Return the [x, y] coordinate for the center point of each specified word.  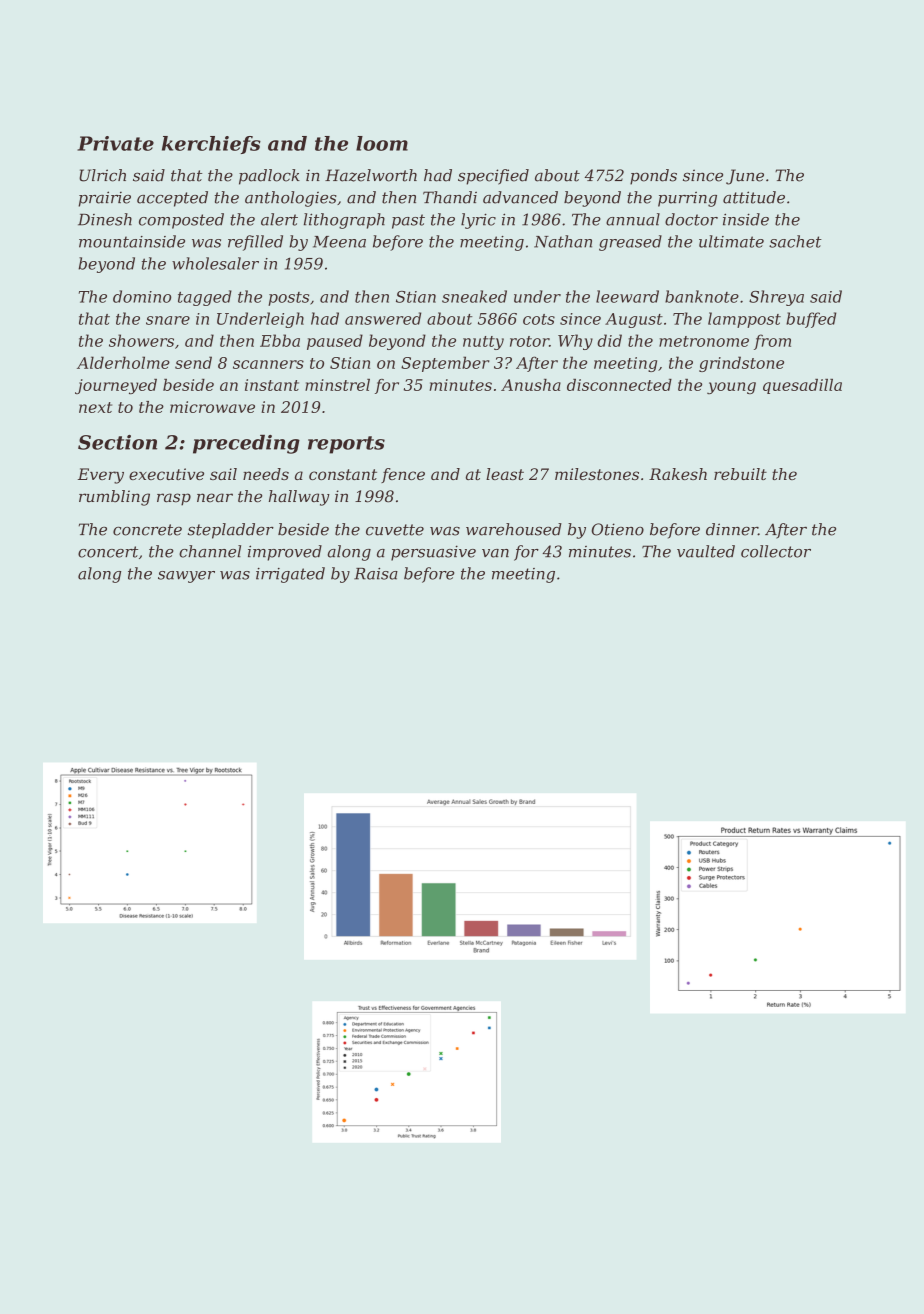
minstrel [337, 385]
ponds [653, 177]
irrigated [290, 575]
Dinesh [105, 219]
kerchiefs [211, 145]
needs [266, 474]
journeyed [116, 386]
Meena [339, 242]
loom [382, 143]
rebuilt [740, 474]
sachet [795, 241]
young [731, 388]
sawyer [186, 577]
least [505, 474]
